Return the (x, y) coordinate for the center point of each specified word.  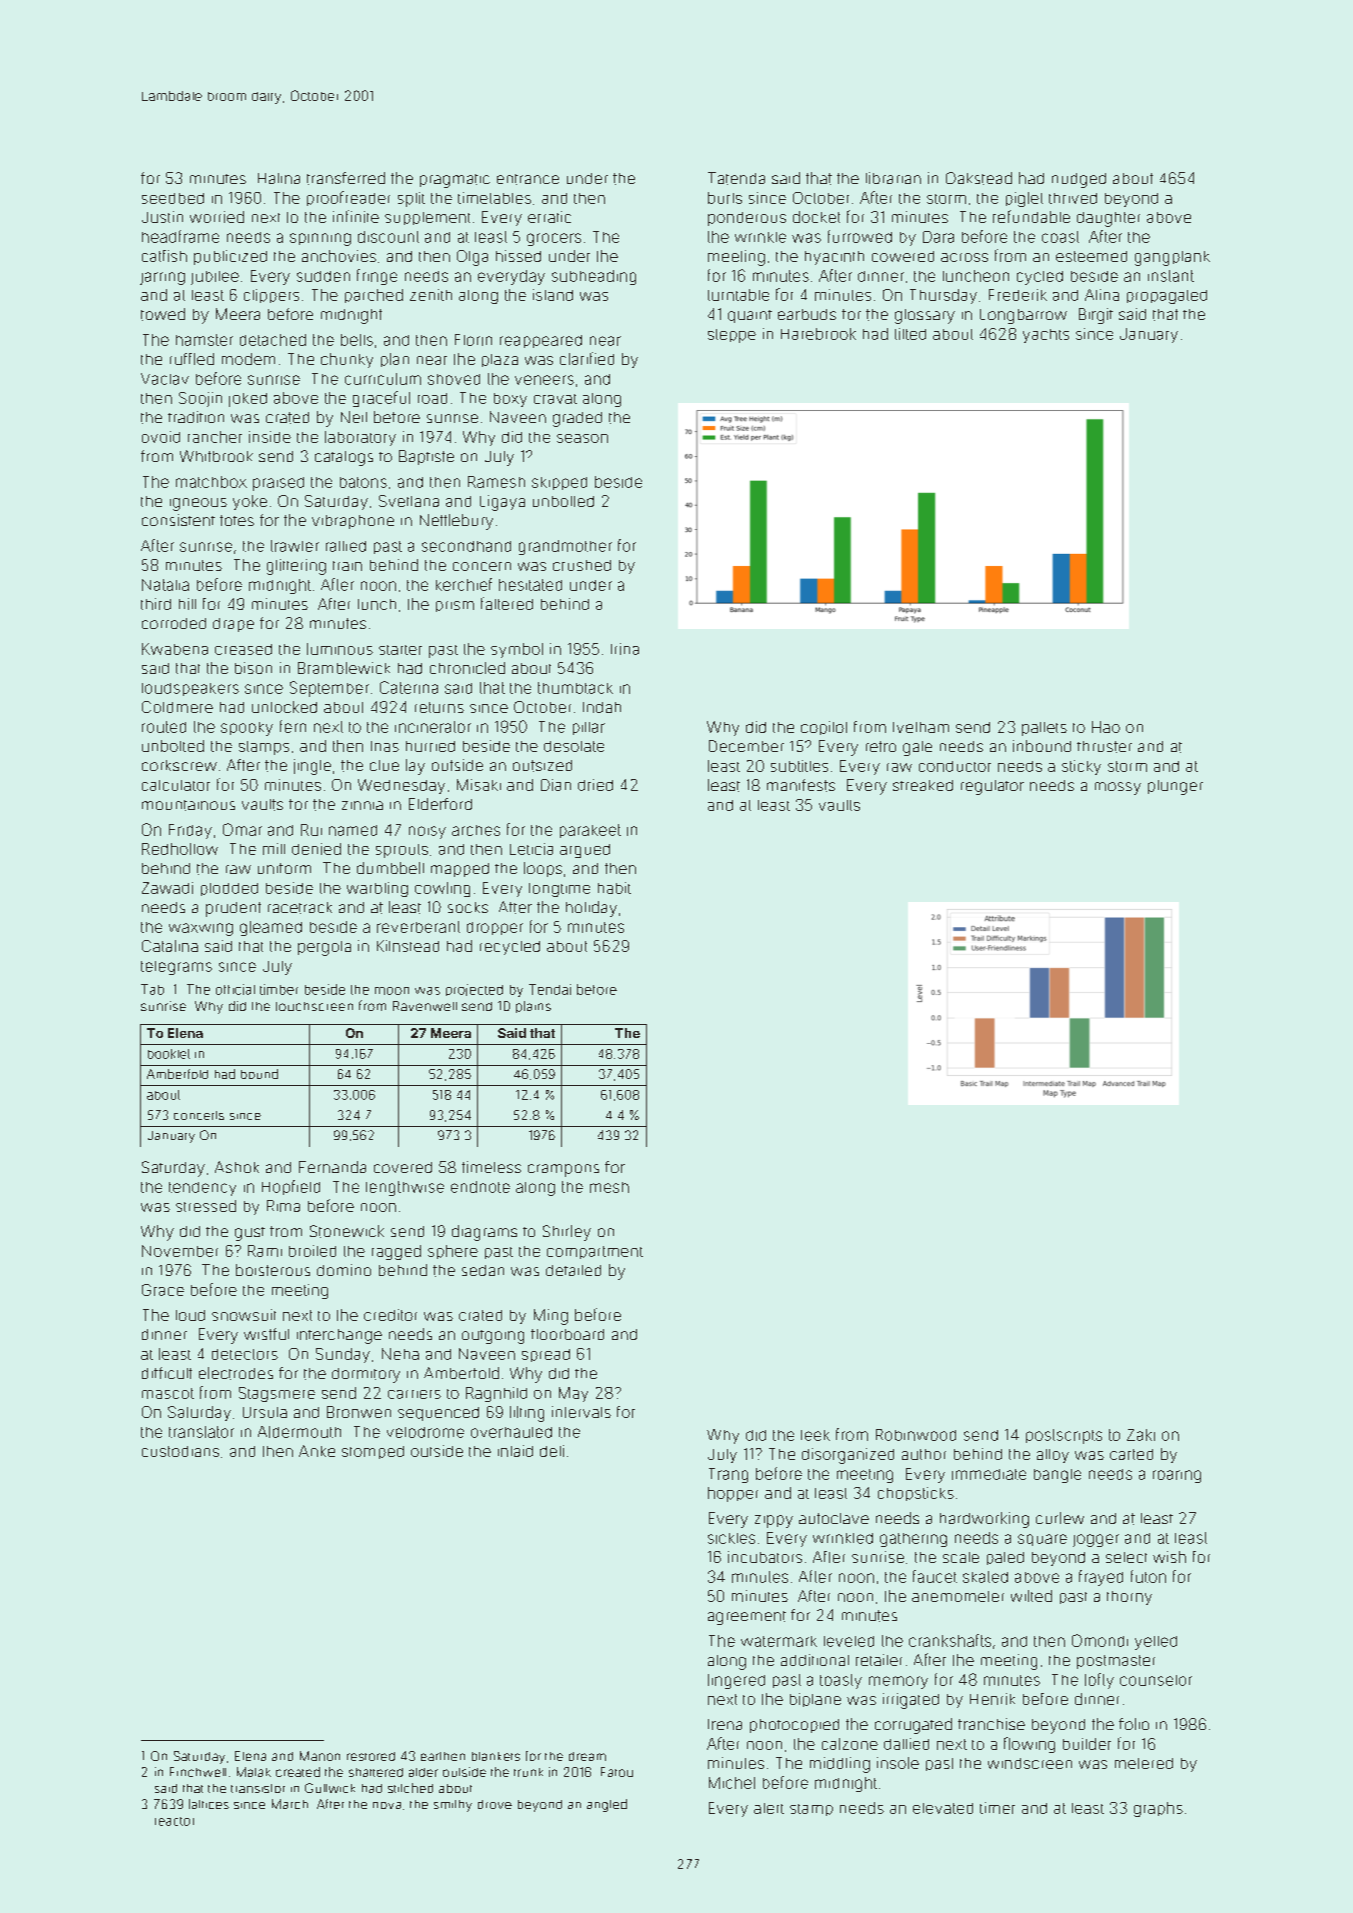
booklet (169, 1054)
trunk (528, 1772)
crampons (563, 1170)
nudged (1079, 180)
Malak (254, 1772)
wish (1169, 1557)
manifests (801, 785)
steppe (732, 336)
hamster (204, 340)
